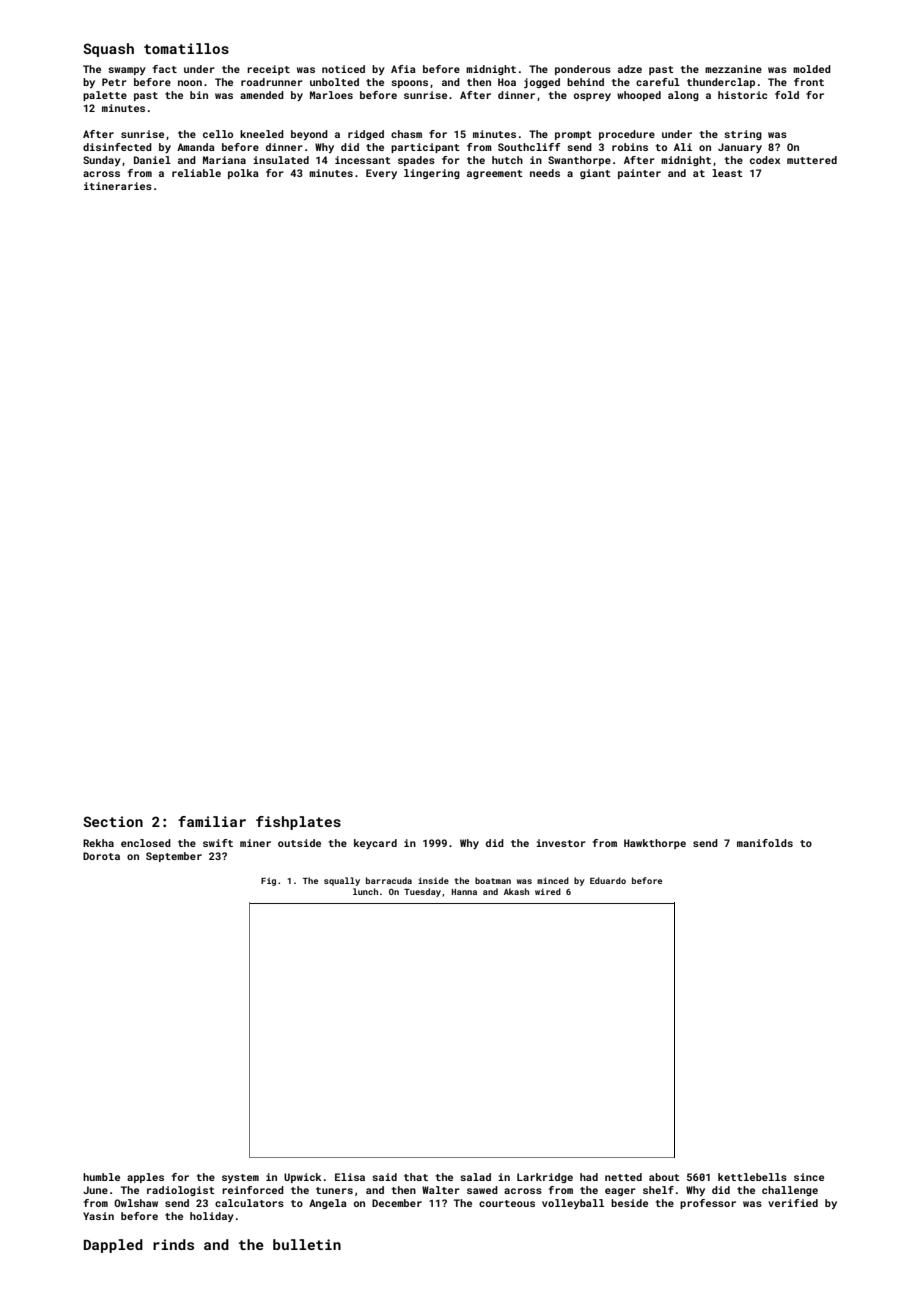  Describe the element at coordinates (608, 880) in the document. I see `Eduardo` at that location.
